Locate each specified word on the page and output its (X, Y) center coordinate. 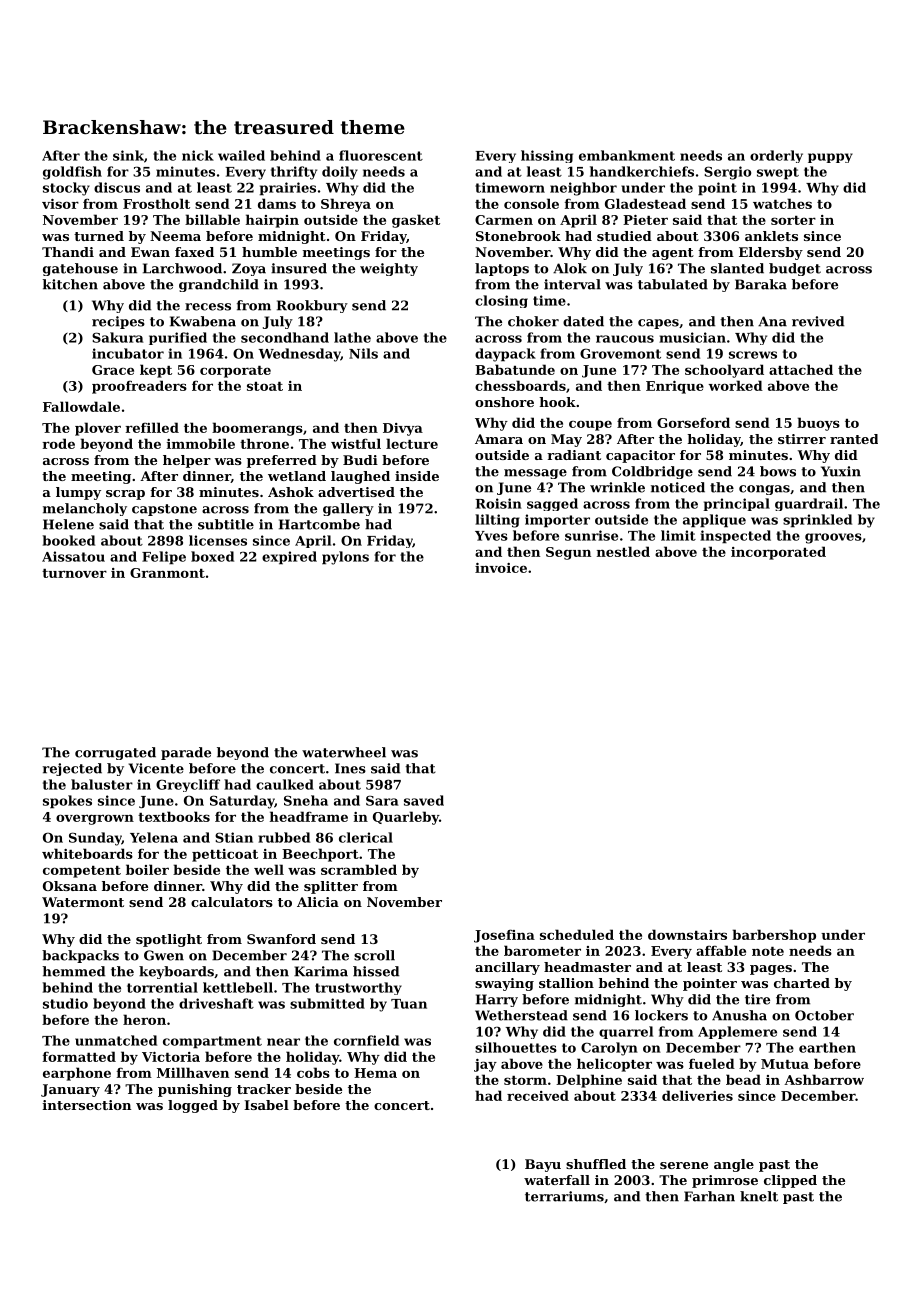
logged (193, 1106)
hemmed (73, 971)
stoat (265, 386)
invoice (501, 568)
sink (128, 155)
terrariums (564, 1196)
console (531, 203)
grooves (833, 538)
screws (753, 355)
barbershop (774, 936)
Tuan (409, 1004)
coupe (590, 425)
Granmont (167, 573)
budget (795, 269)
